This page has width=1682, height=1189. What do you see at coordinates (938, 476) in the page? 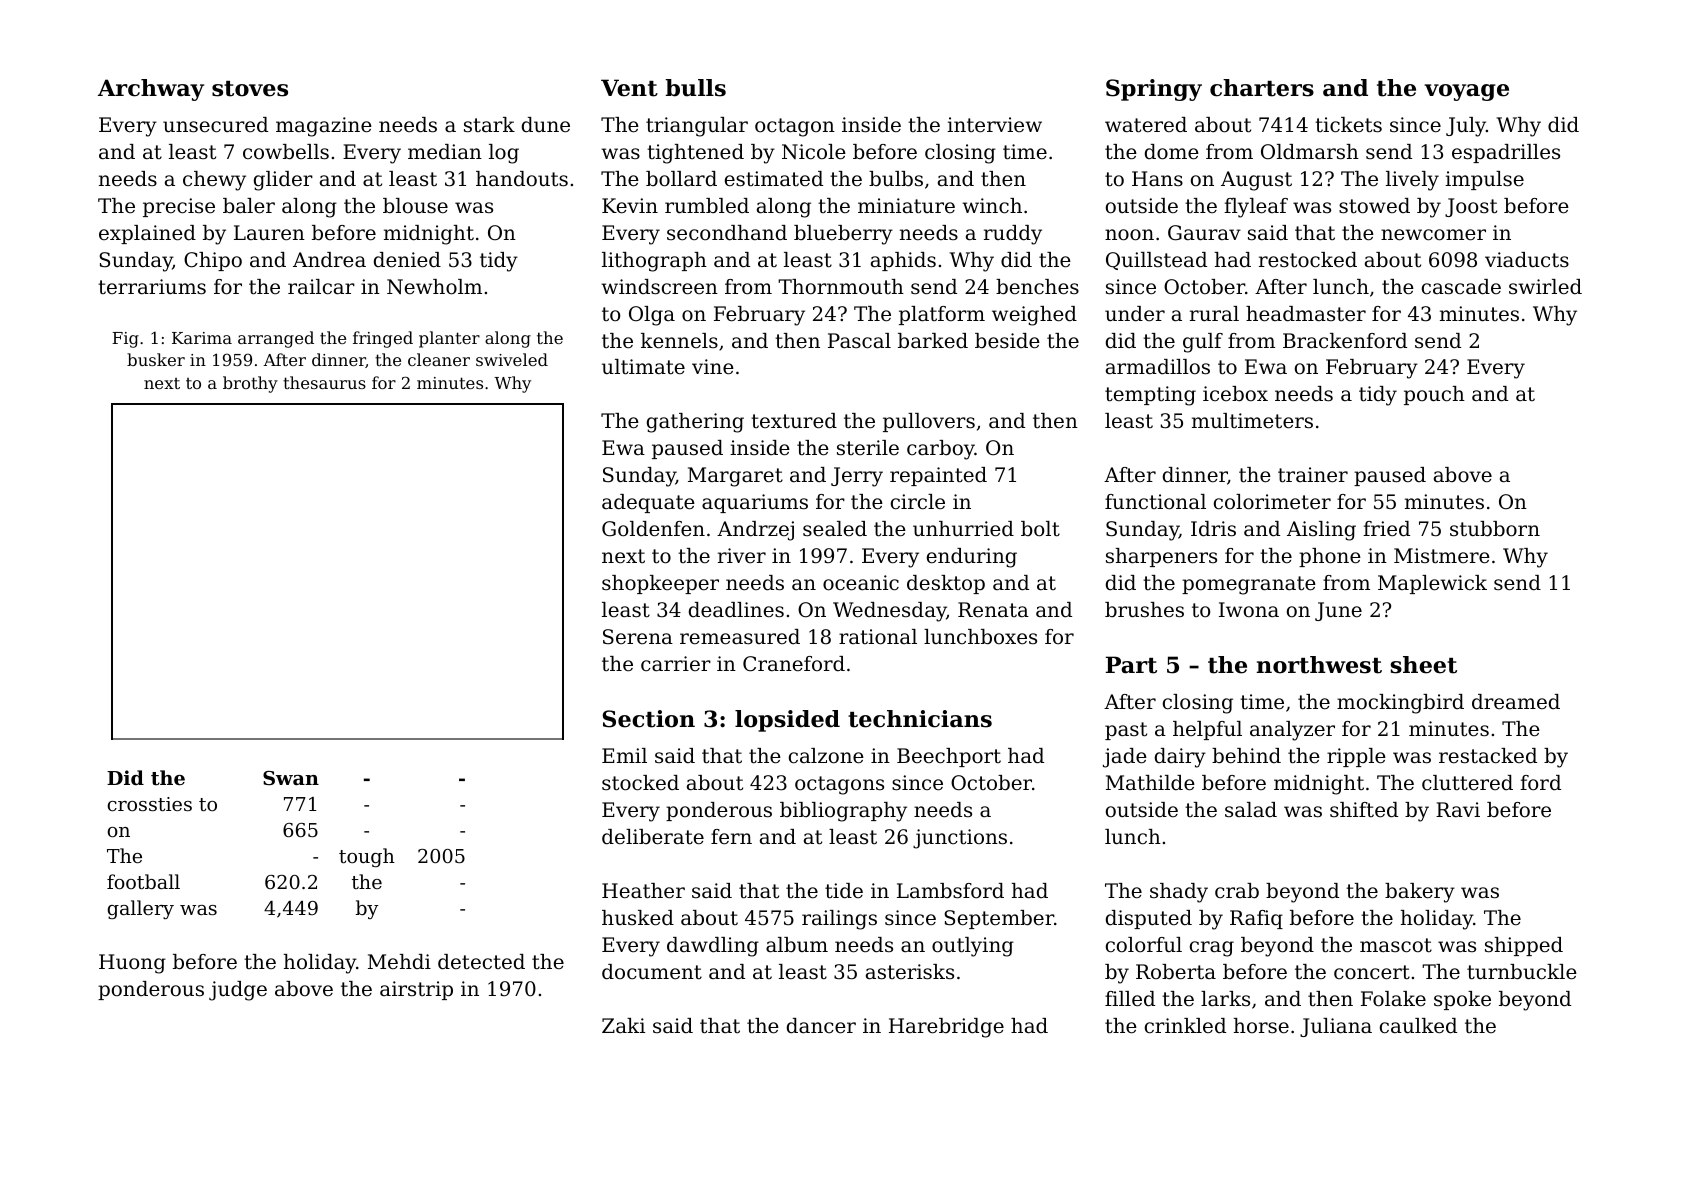
I see `repainted` at bounding box center [938, 476].
